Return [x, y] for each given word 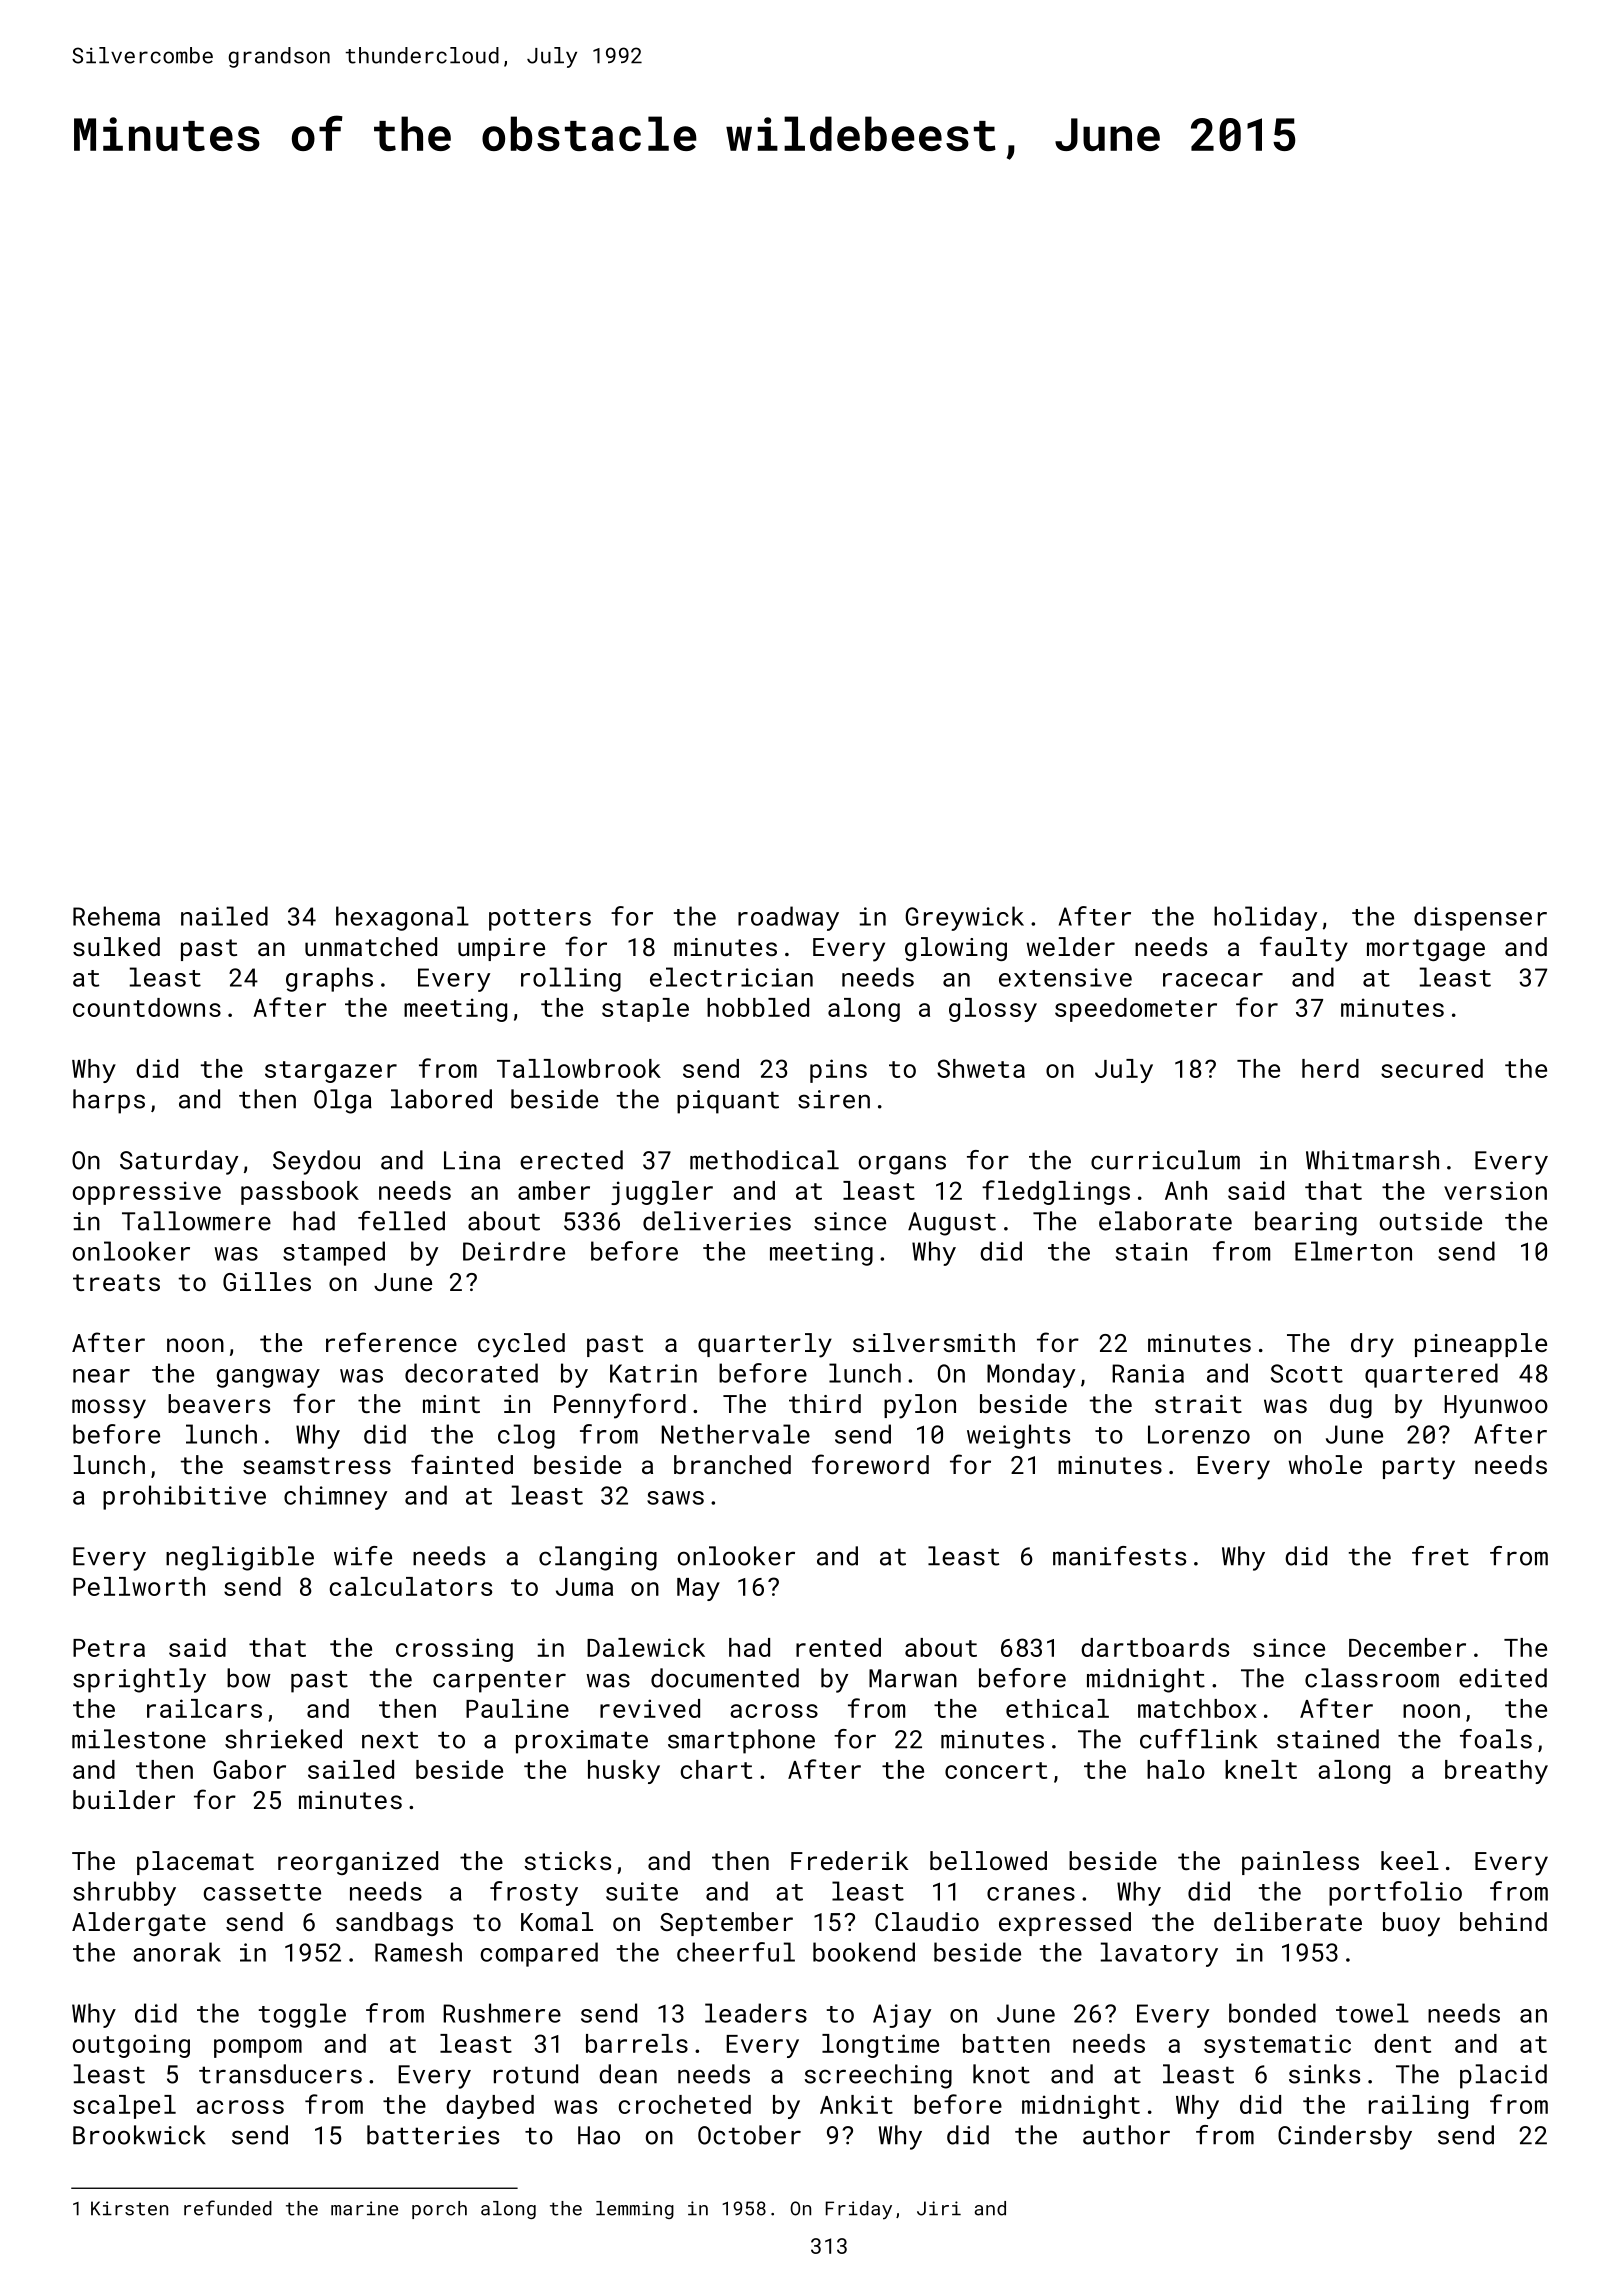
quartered [1431, 1375]
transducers [280, 2074]
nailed [224, 916]
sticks [567, 1860]
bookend [864, 1952]
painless [1300, 1863]
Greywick [964, 918]
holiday [1265, 918]
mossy [109, 1409]
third [825, 1403]
